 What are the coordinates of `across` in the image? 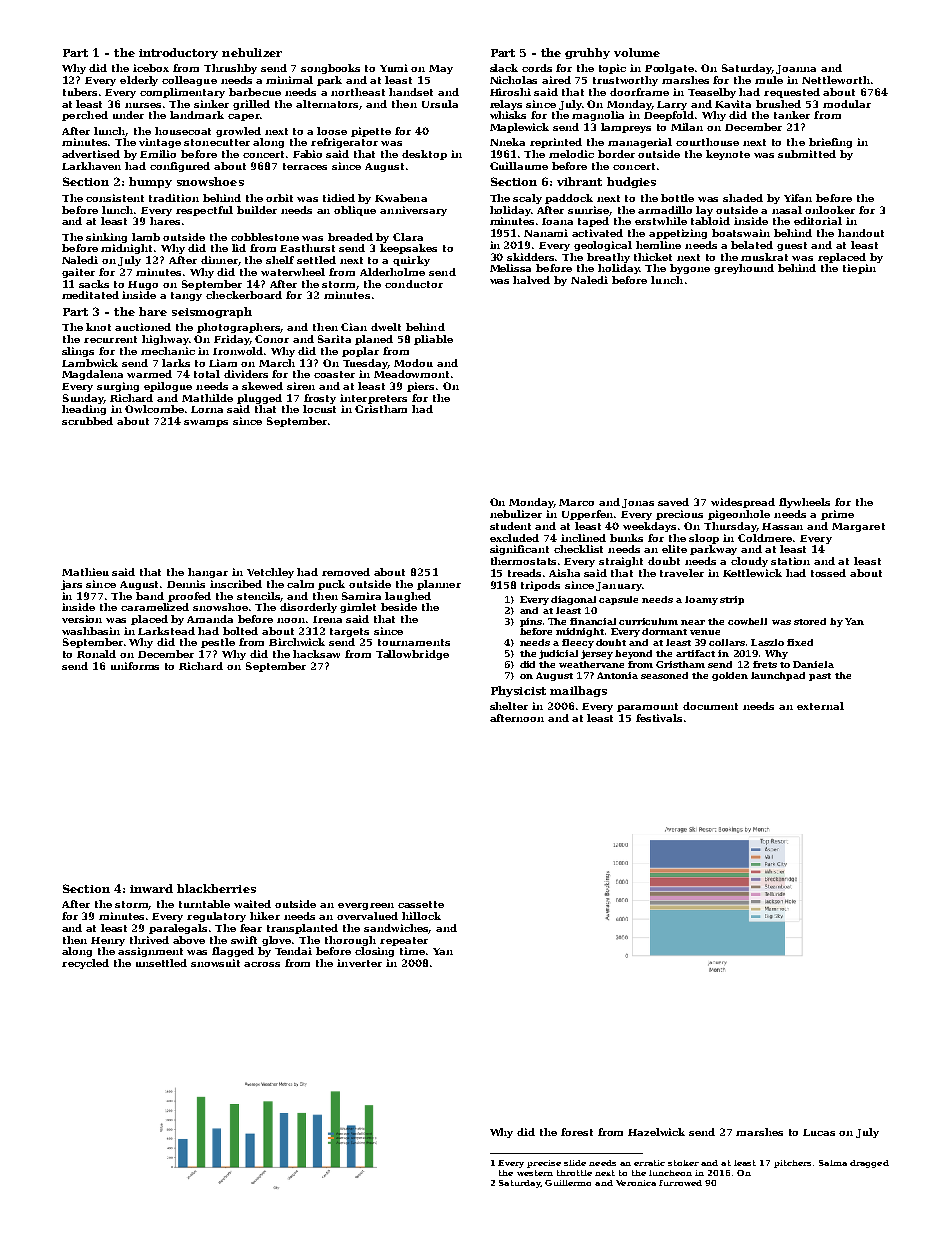 It's located at (262, 964).
